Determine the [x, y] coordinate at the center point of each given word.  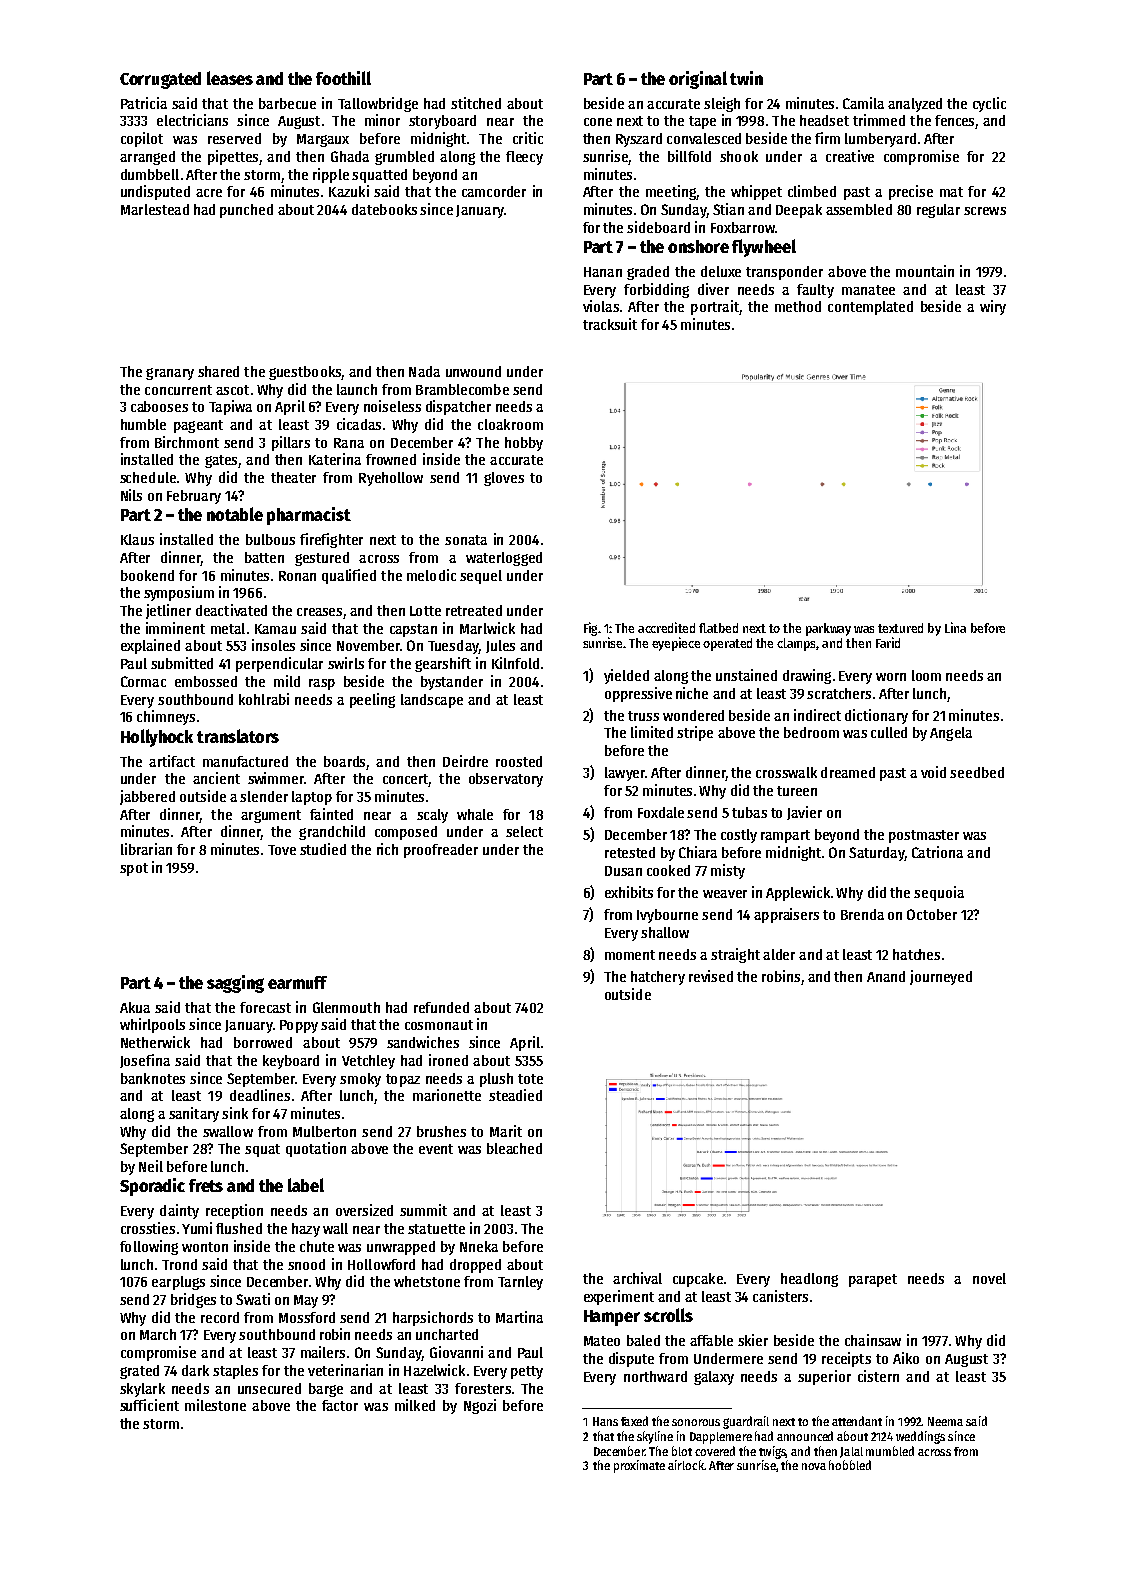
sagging [235, 984]
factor [340, 1405]
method [798, 306]
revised [711, 976]
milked [415, 1405]
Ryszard [639, 140]
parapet [873, 1280]
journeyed [941, 977]
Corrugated [160, 80]
